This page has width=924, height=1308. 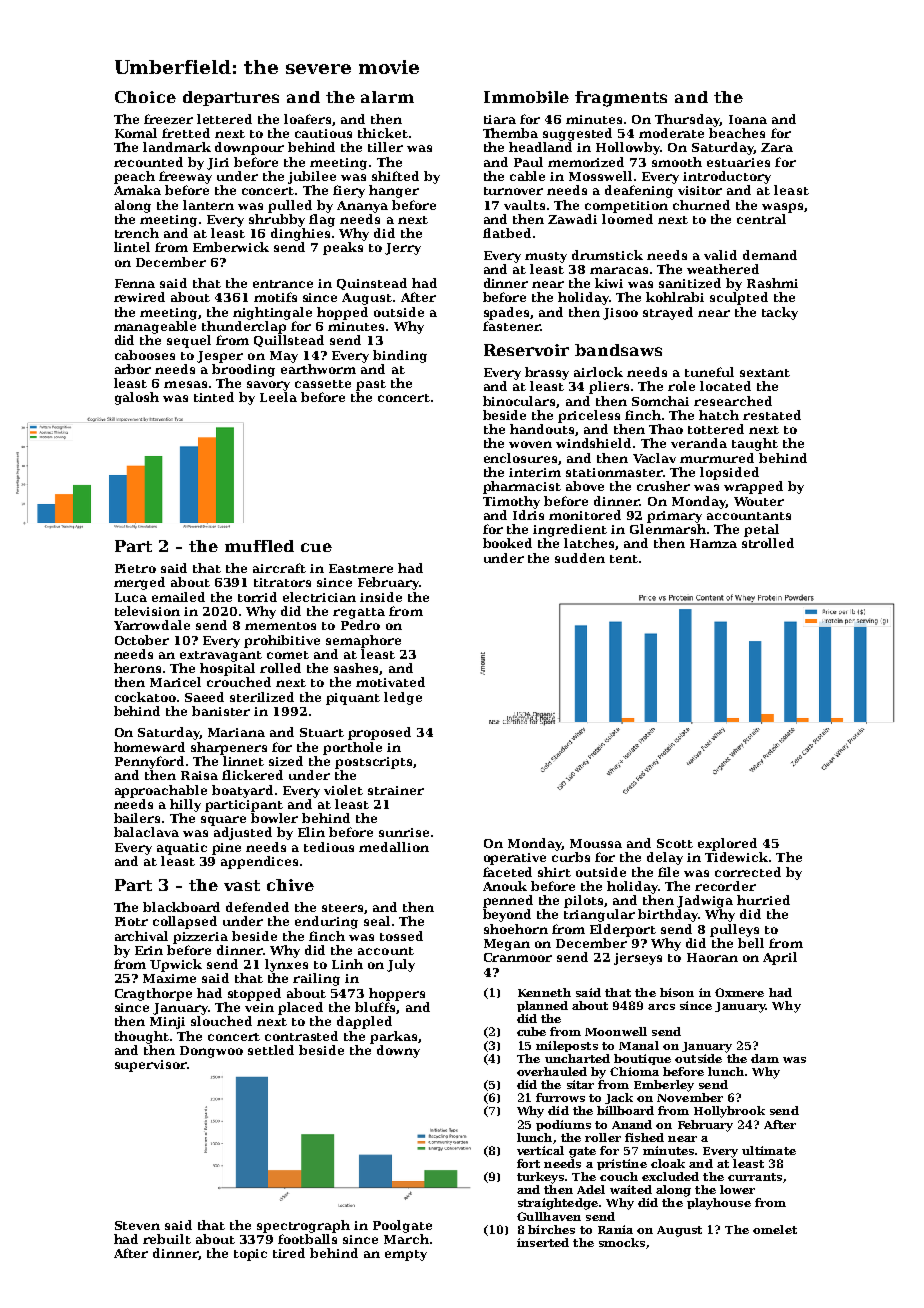 I want to click on stopped, so click(x=254, y=994).
